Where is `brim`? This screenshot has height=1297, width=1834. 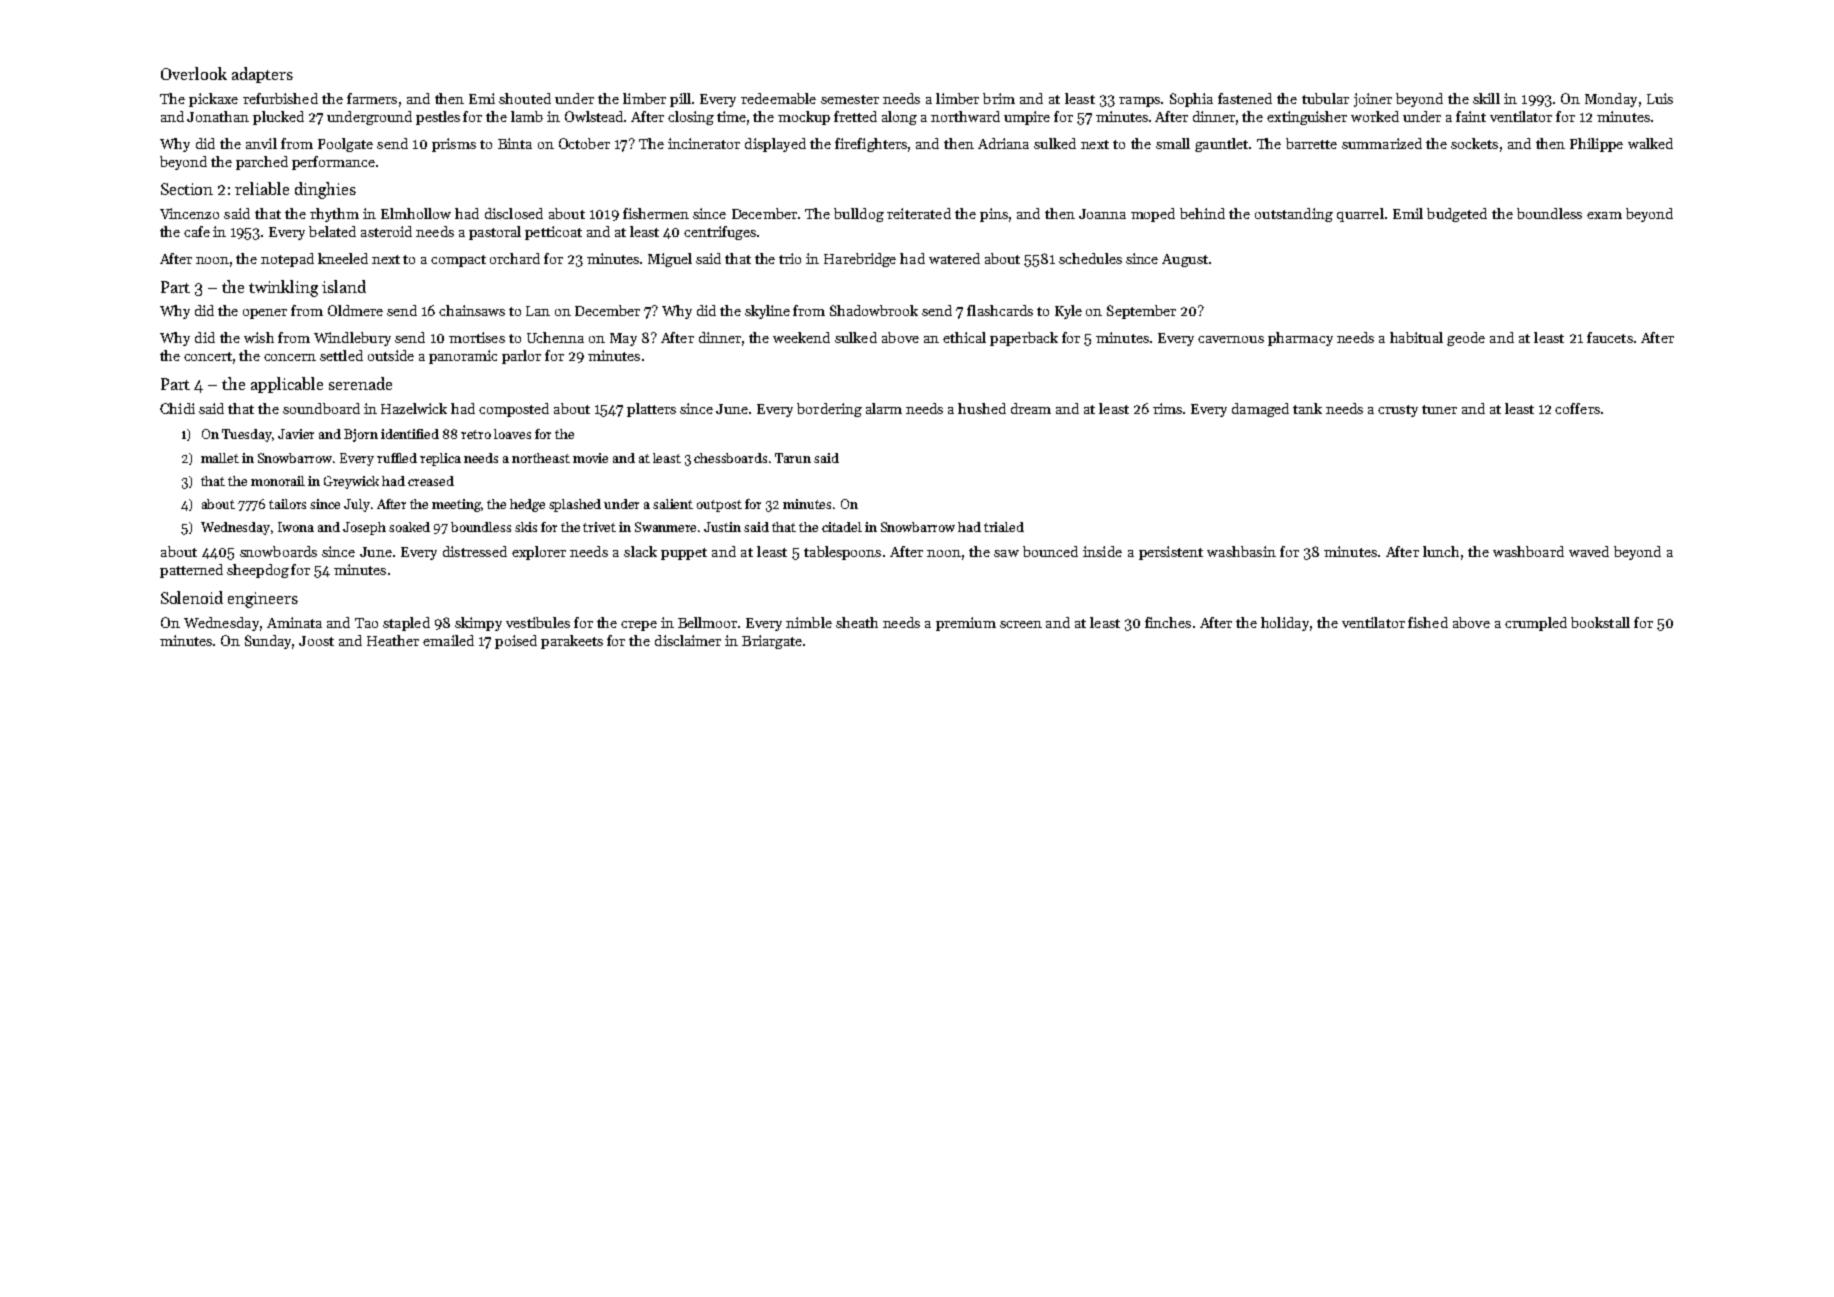
brim is located at coordinates (999, 98).
